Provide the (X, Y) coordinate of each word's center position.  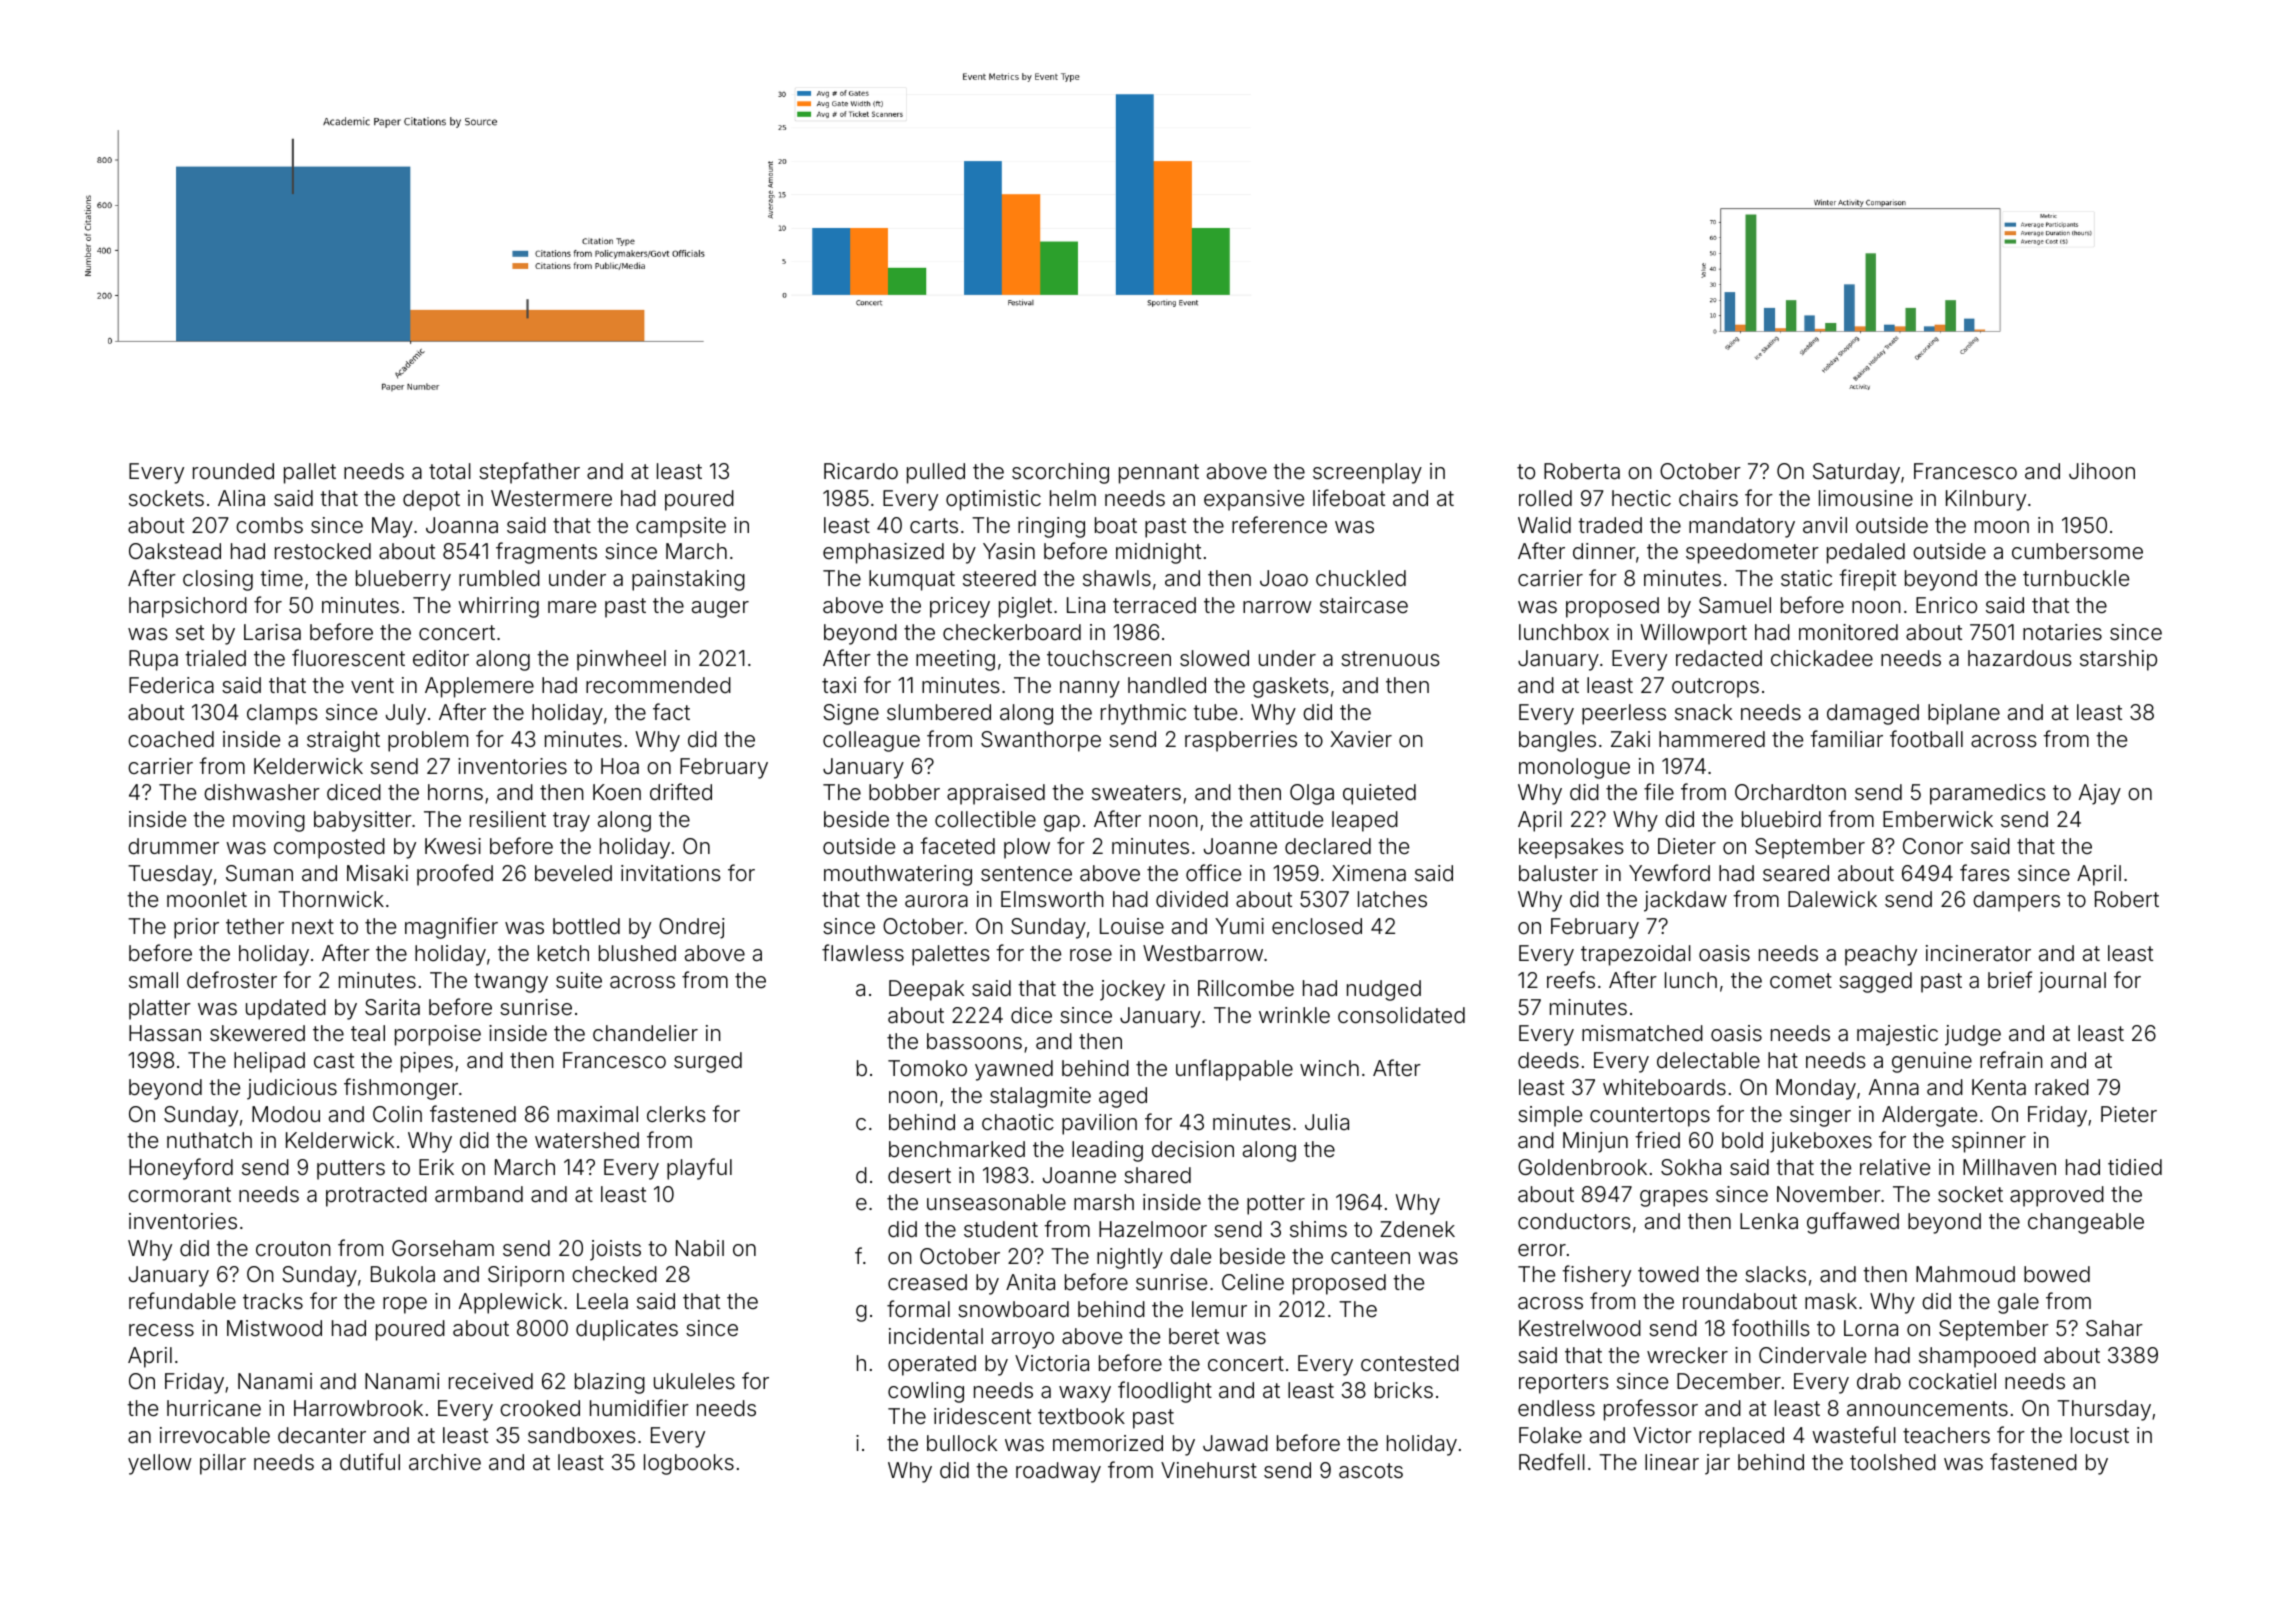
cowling (926, 1392)
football (1926, 739)
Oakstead (175, 551)
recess (161, 1330)
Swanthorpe (1041, 741)
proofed (455, 875)
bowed (2057, 1274)
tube (1215, 712)
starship (2118, 660)
